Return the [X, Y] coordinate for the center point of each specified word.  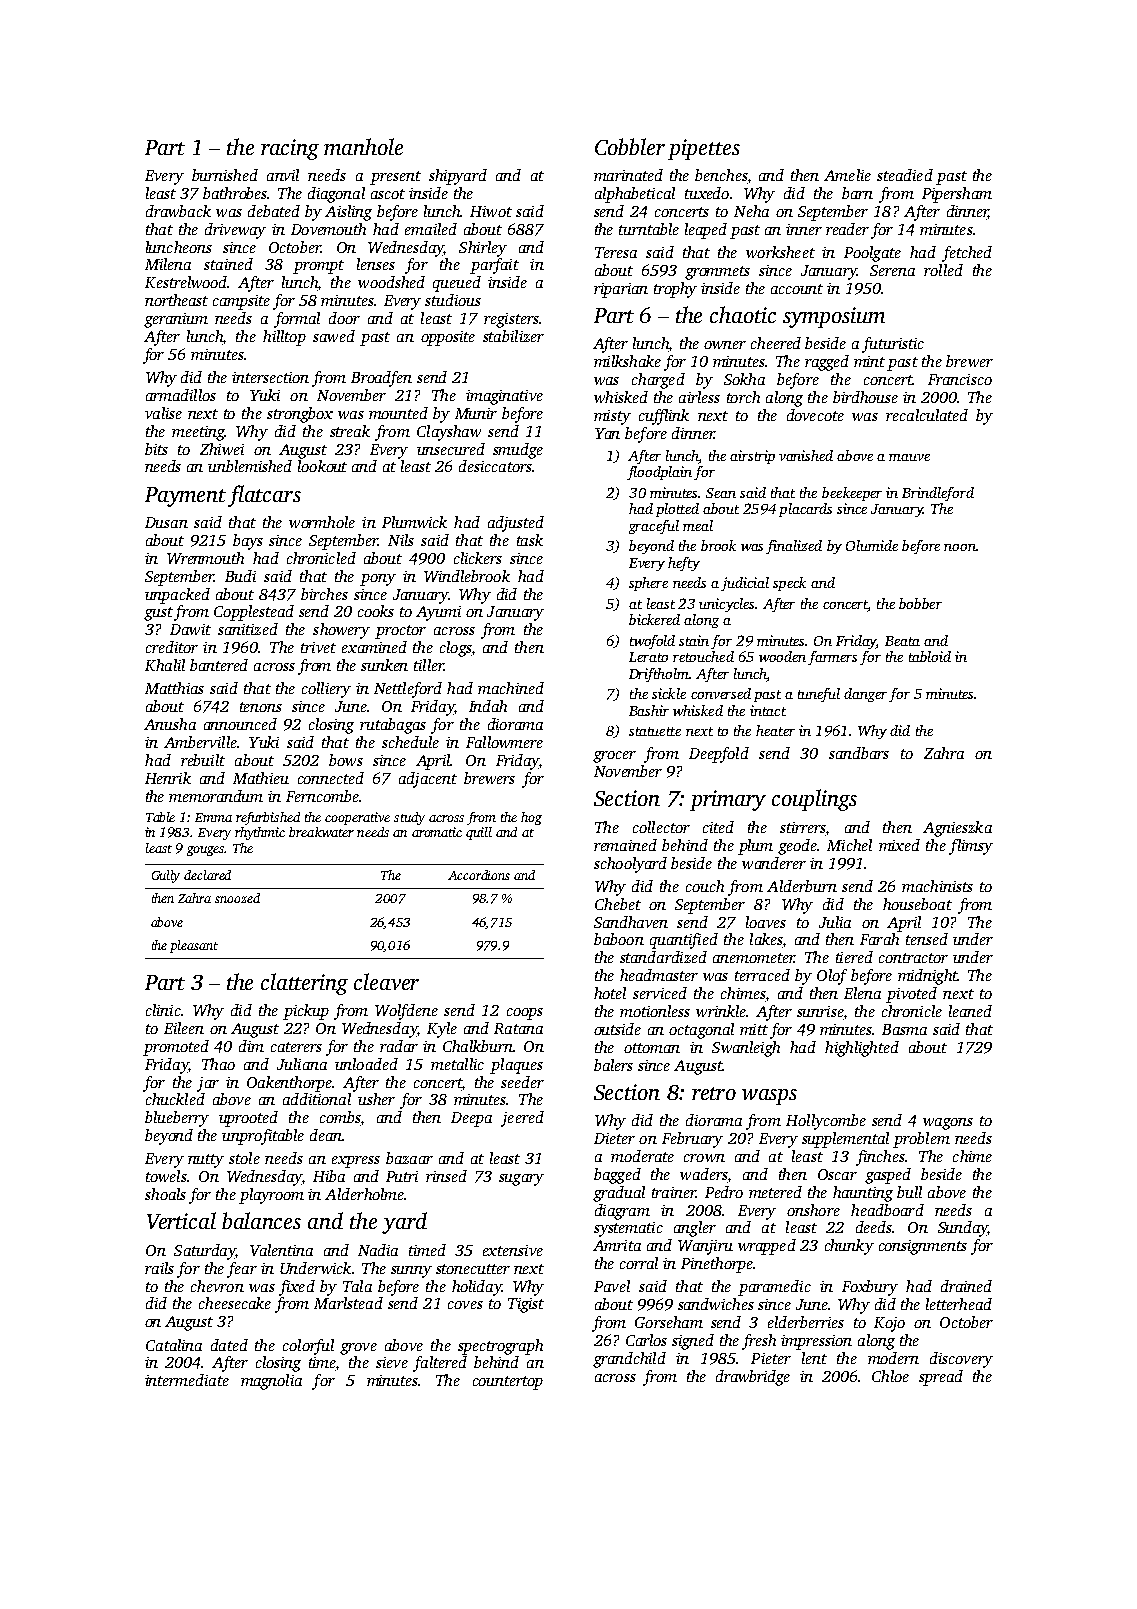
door [344, 318]
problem [921, 1140]
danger [865, 695]
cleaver [386, 981]
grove [358, 1349]
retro [714, 1093]
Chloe [890, 1376]
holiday [477, 1288]
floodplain [659, 473]
